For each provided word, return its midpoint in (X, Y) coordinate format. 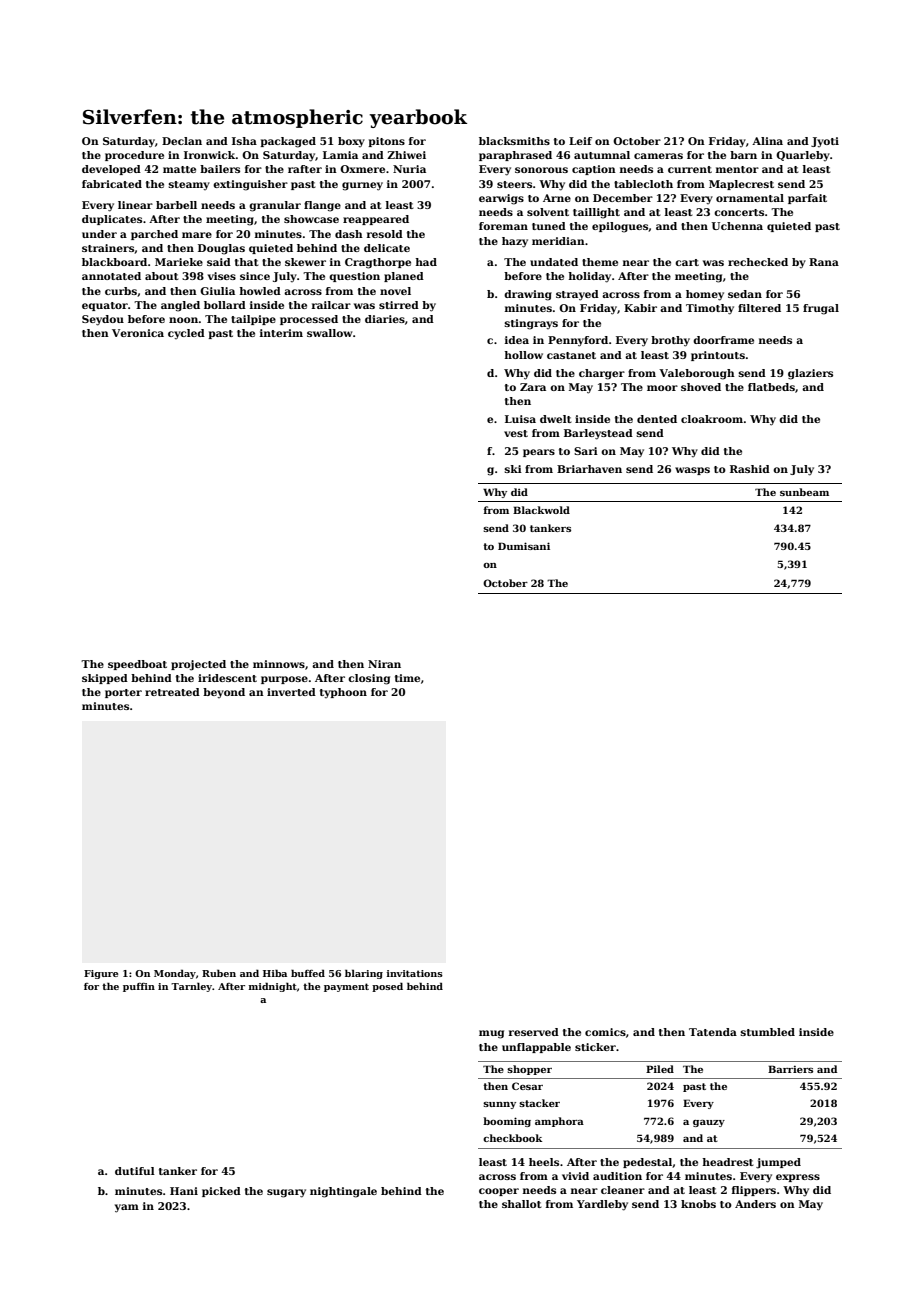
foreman (503, 226)
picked (221, 1192)
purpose (284, 680)
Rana (824, 262)
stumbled (768, 1032)
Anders (755, 1204)
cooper (499, 1192)
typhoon (343, 693)
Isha (244, 141)
